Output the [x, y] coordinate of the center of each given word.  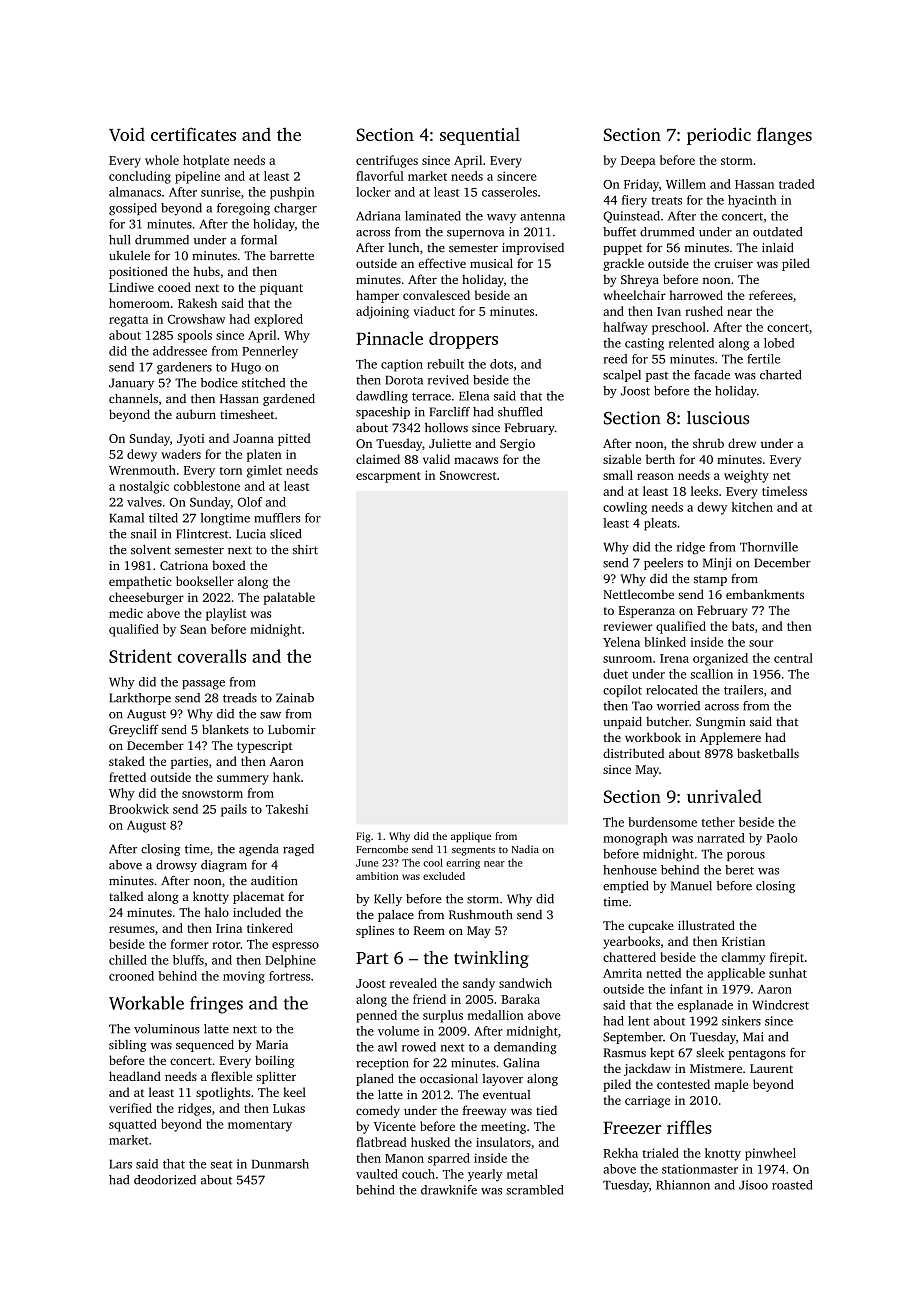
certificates [193, 134]
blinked [665, 642]
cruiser [733, 263]
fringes [216, 1005]
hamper [377, 296]
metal [522, 1174]
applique [471, 837]
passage [203, 685]
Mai [753, 1037]
